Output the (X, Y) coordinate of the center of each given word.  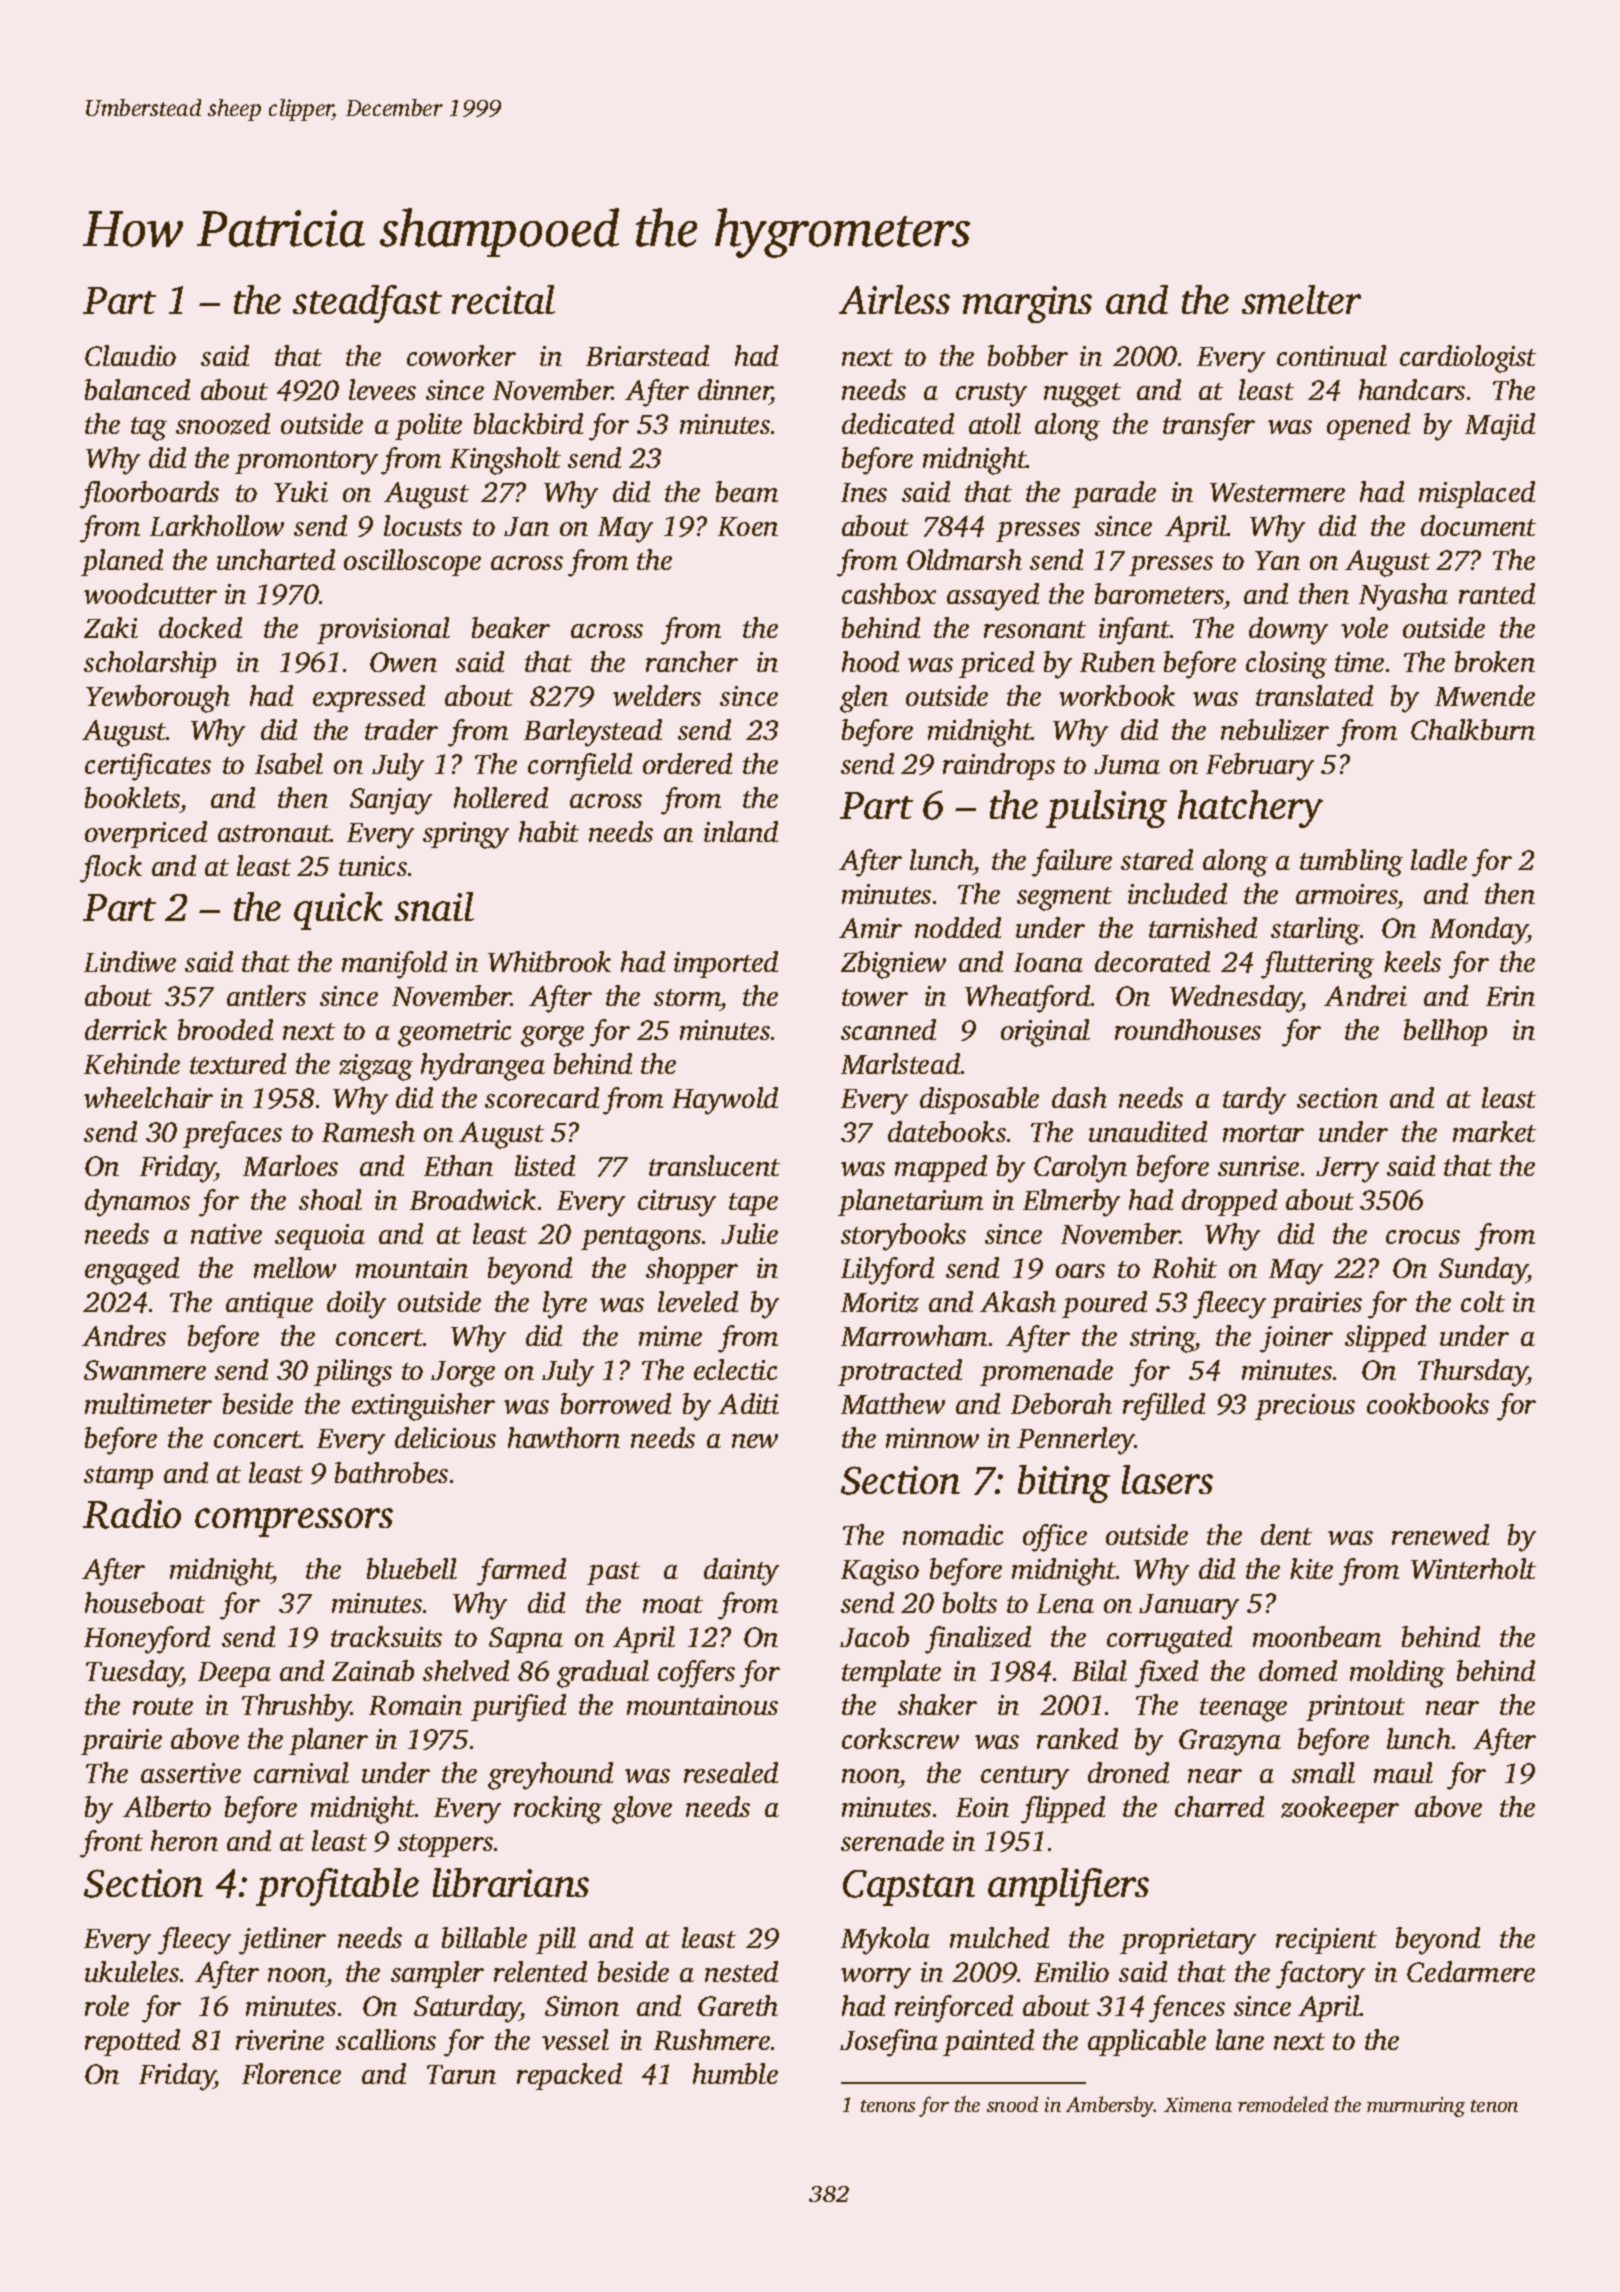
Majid (1500, 427)
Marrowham (914, 1335)
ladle (1439, 859)
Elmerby (1071, 1203)
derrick (126, 1029)
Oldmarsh (964, 559)
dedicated (898, 423)
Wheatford (1027, 999)
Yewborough (158, 699)
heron (184, 1840)
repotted (132, 2042)
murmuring (1416, 2107)
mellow (295, 1267)
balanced (137, 389)
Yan (1277, 560)
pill (556, 1940)
